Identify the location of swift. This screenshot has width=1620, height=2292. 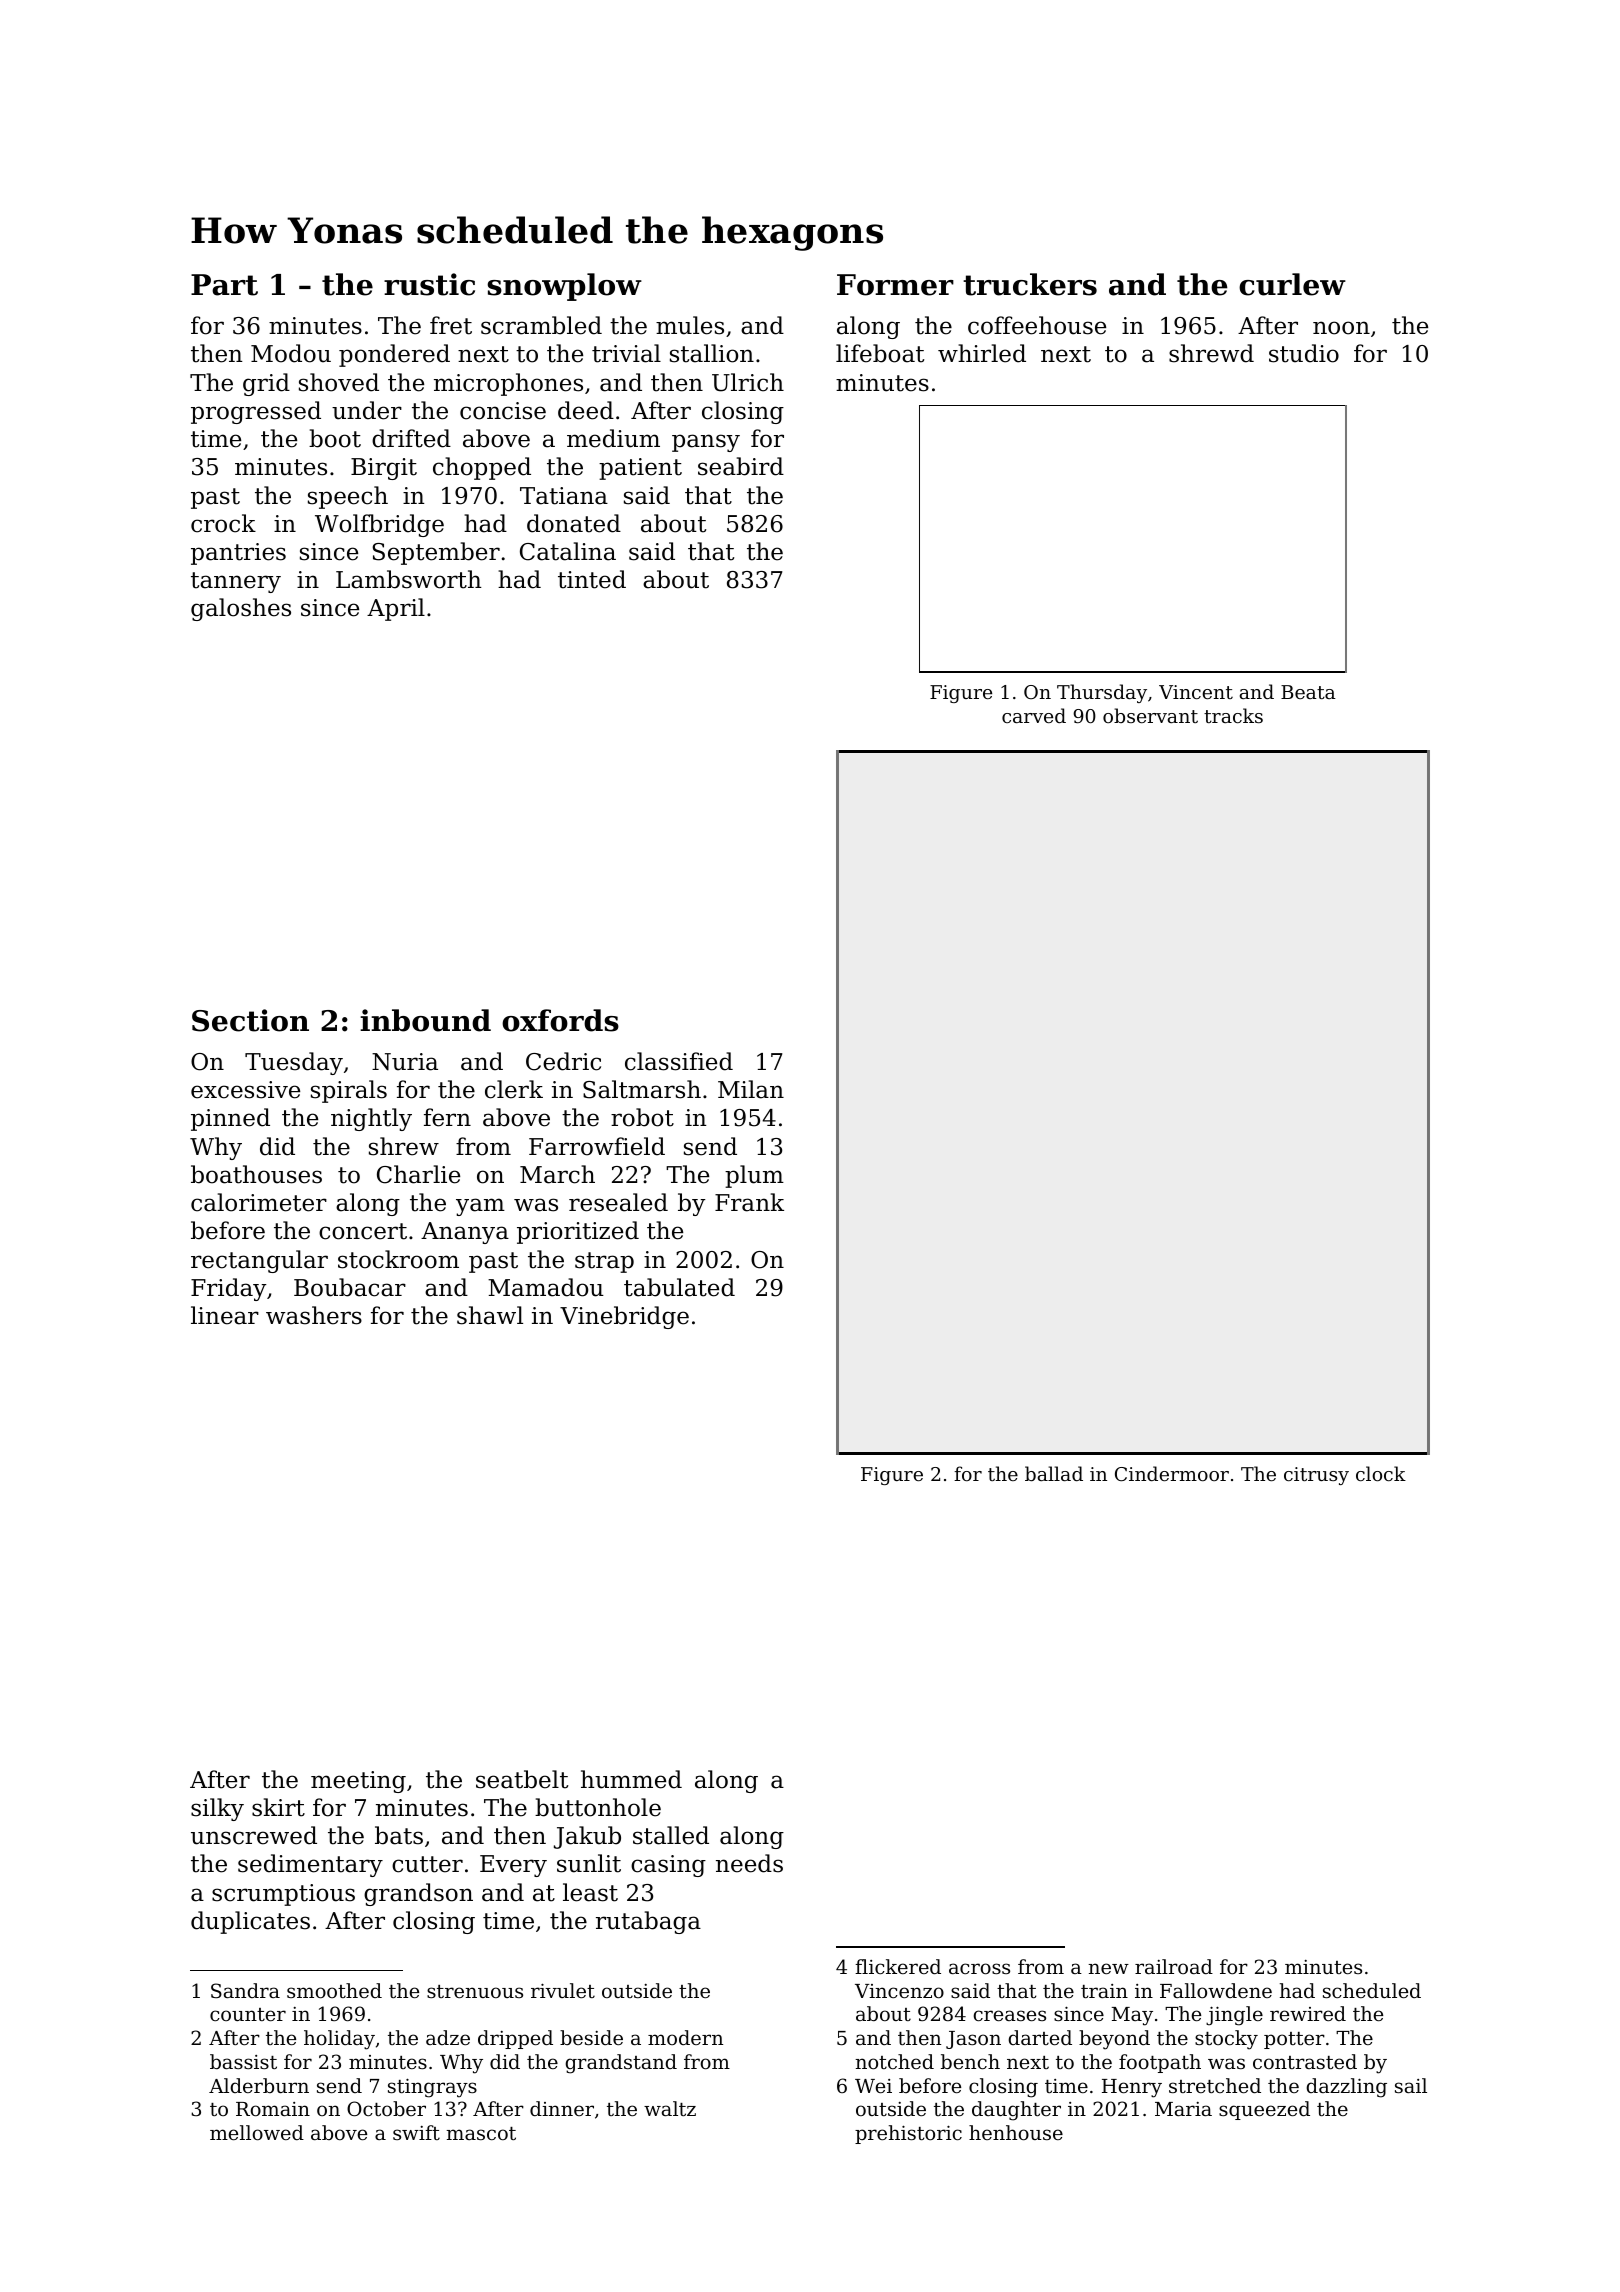
(416, 2132).
